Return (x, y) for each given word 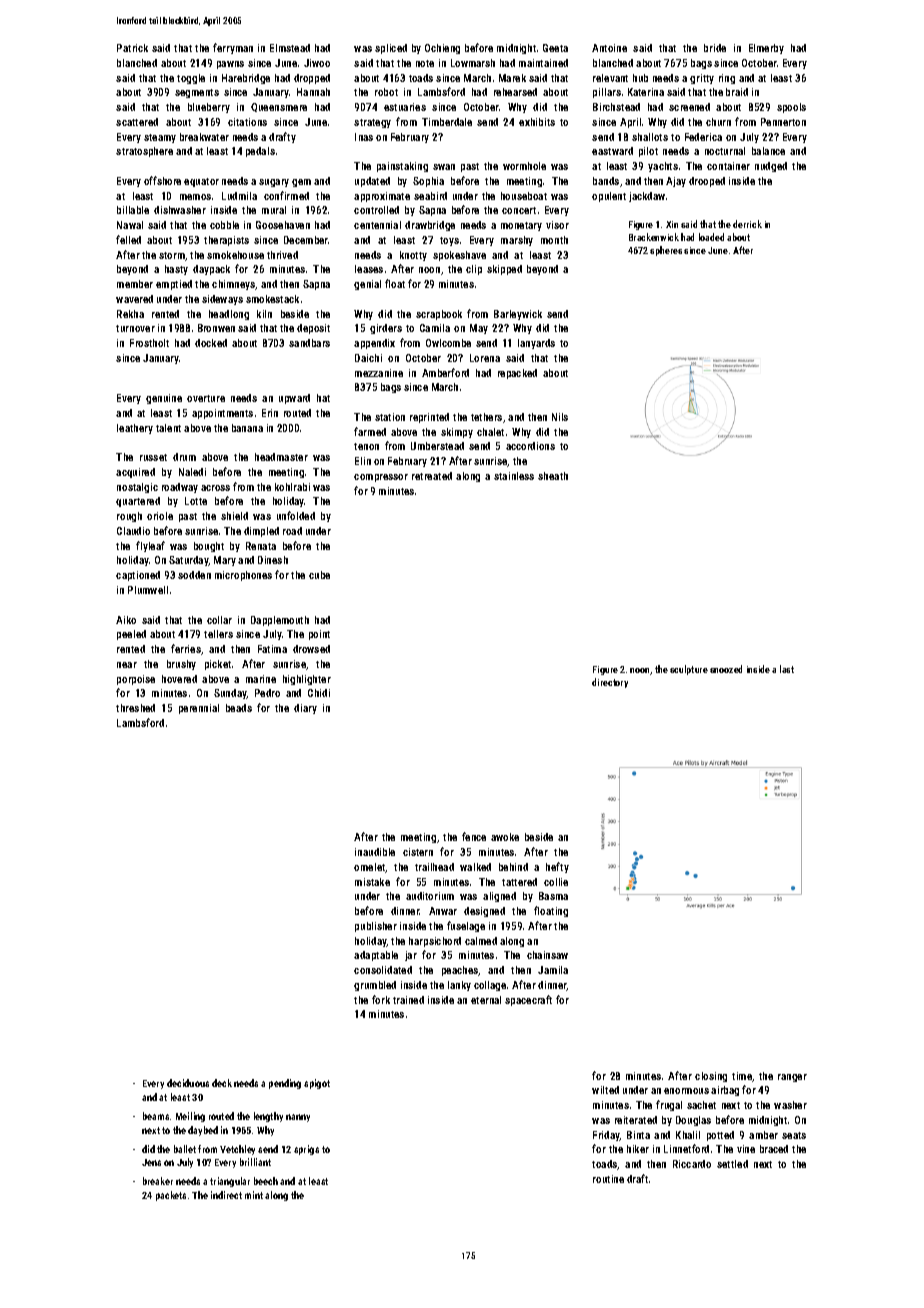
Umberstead (437, 446)
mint (254, 1195)
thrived (282, 255)
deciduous (188, 1083)
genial (367, 285)
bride (715, 48)
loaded (711, 237)
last (787, 669)
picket (218, 665)
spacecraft (528, 1000)
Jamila (553, 970)
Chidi (319, 693)
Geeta (555, 48)
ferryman (233, 48)
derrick (747, 224)
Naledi (192, 472)
